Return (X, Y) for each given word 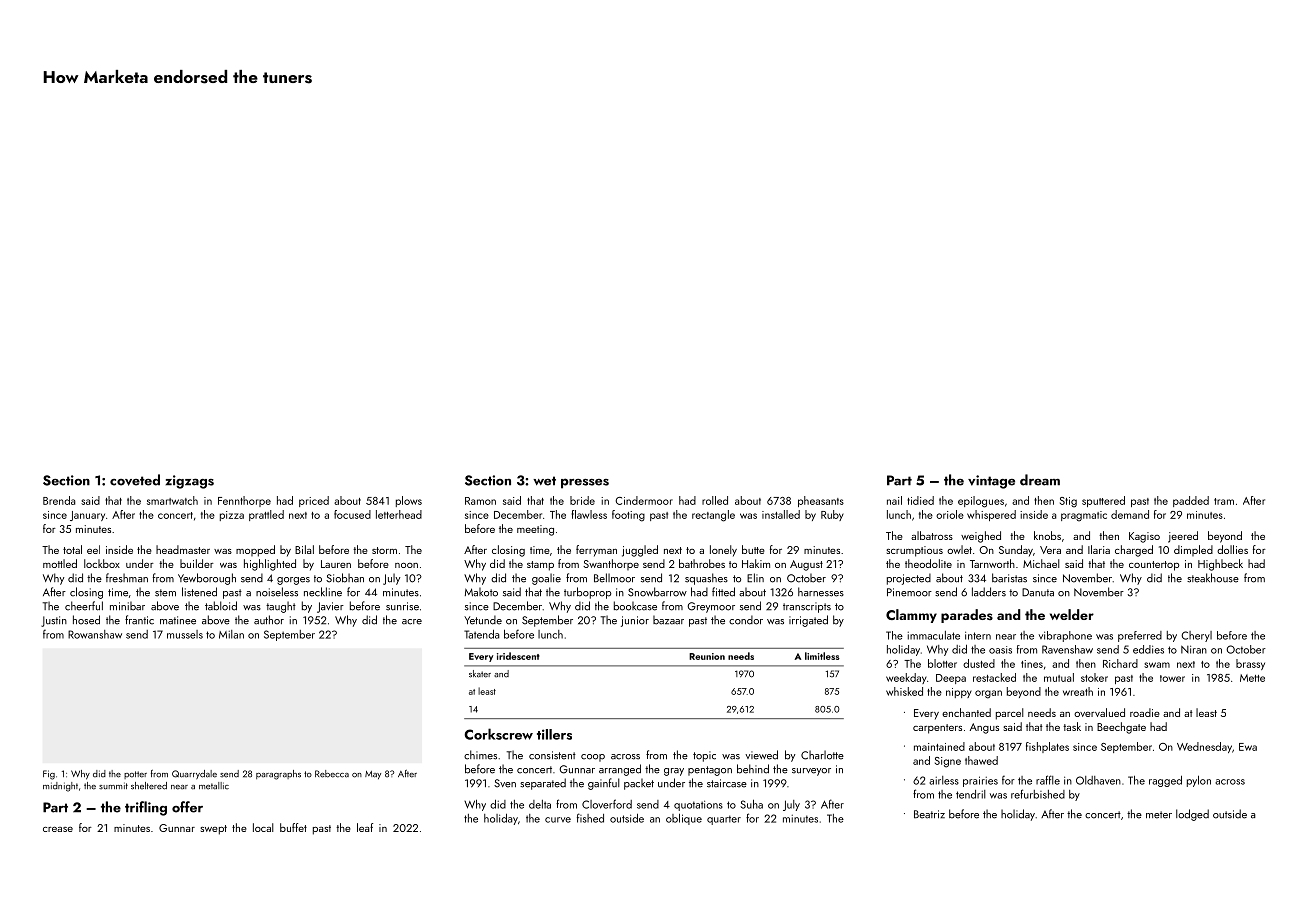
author (269, 620)
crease (58, 829)
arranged (620, 770)
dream (1040, 480)
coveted (135, 480)
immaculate (934, 635)
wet (544, 481)
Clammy (911, 616)
